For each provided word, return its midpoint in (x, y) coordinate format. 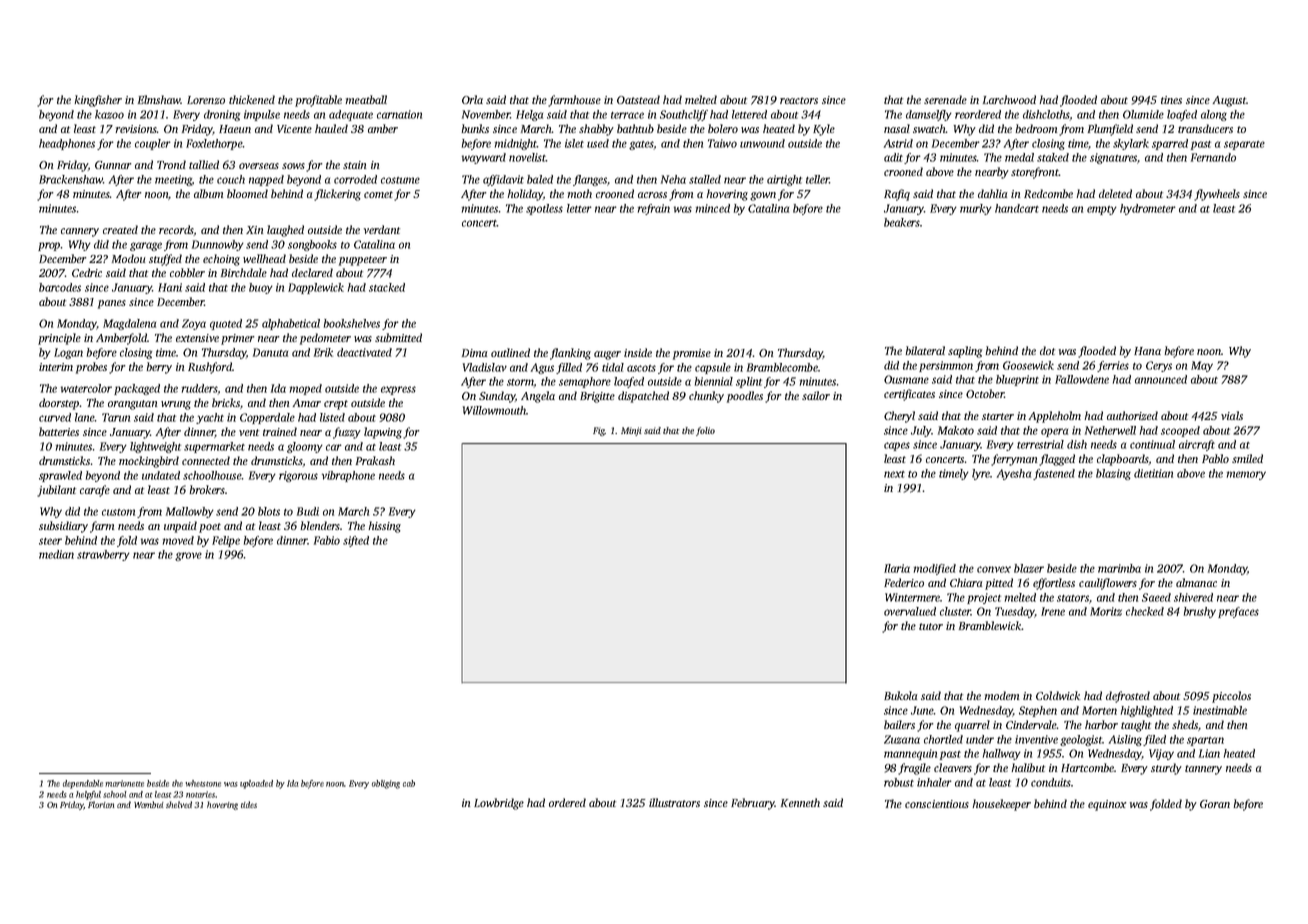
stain (354, 165)
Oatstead (638, 99)
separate (1244, 145)
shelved (179, 804)
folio (705, 431)
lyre (981, 474)
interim (56, 367)
